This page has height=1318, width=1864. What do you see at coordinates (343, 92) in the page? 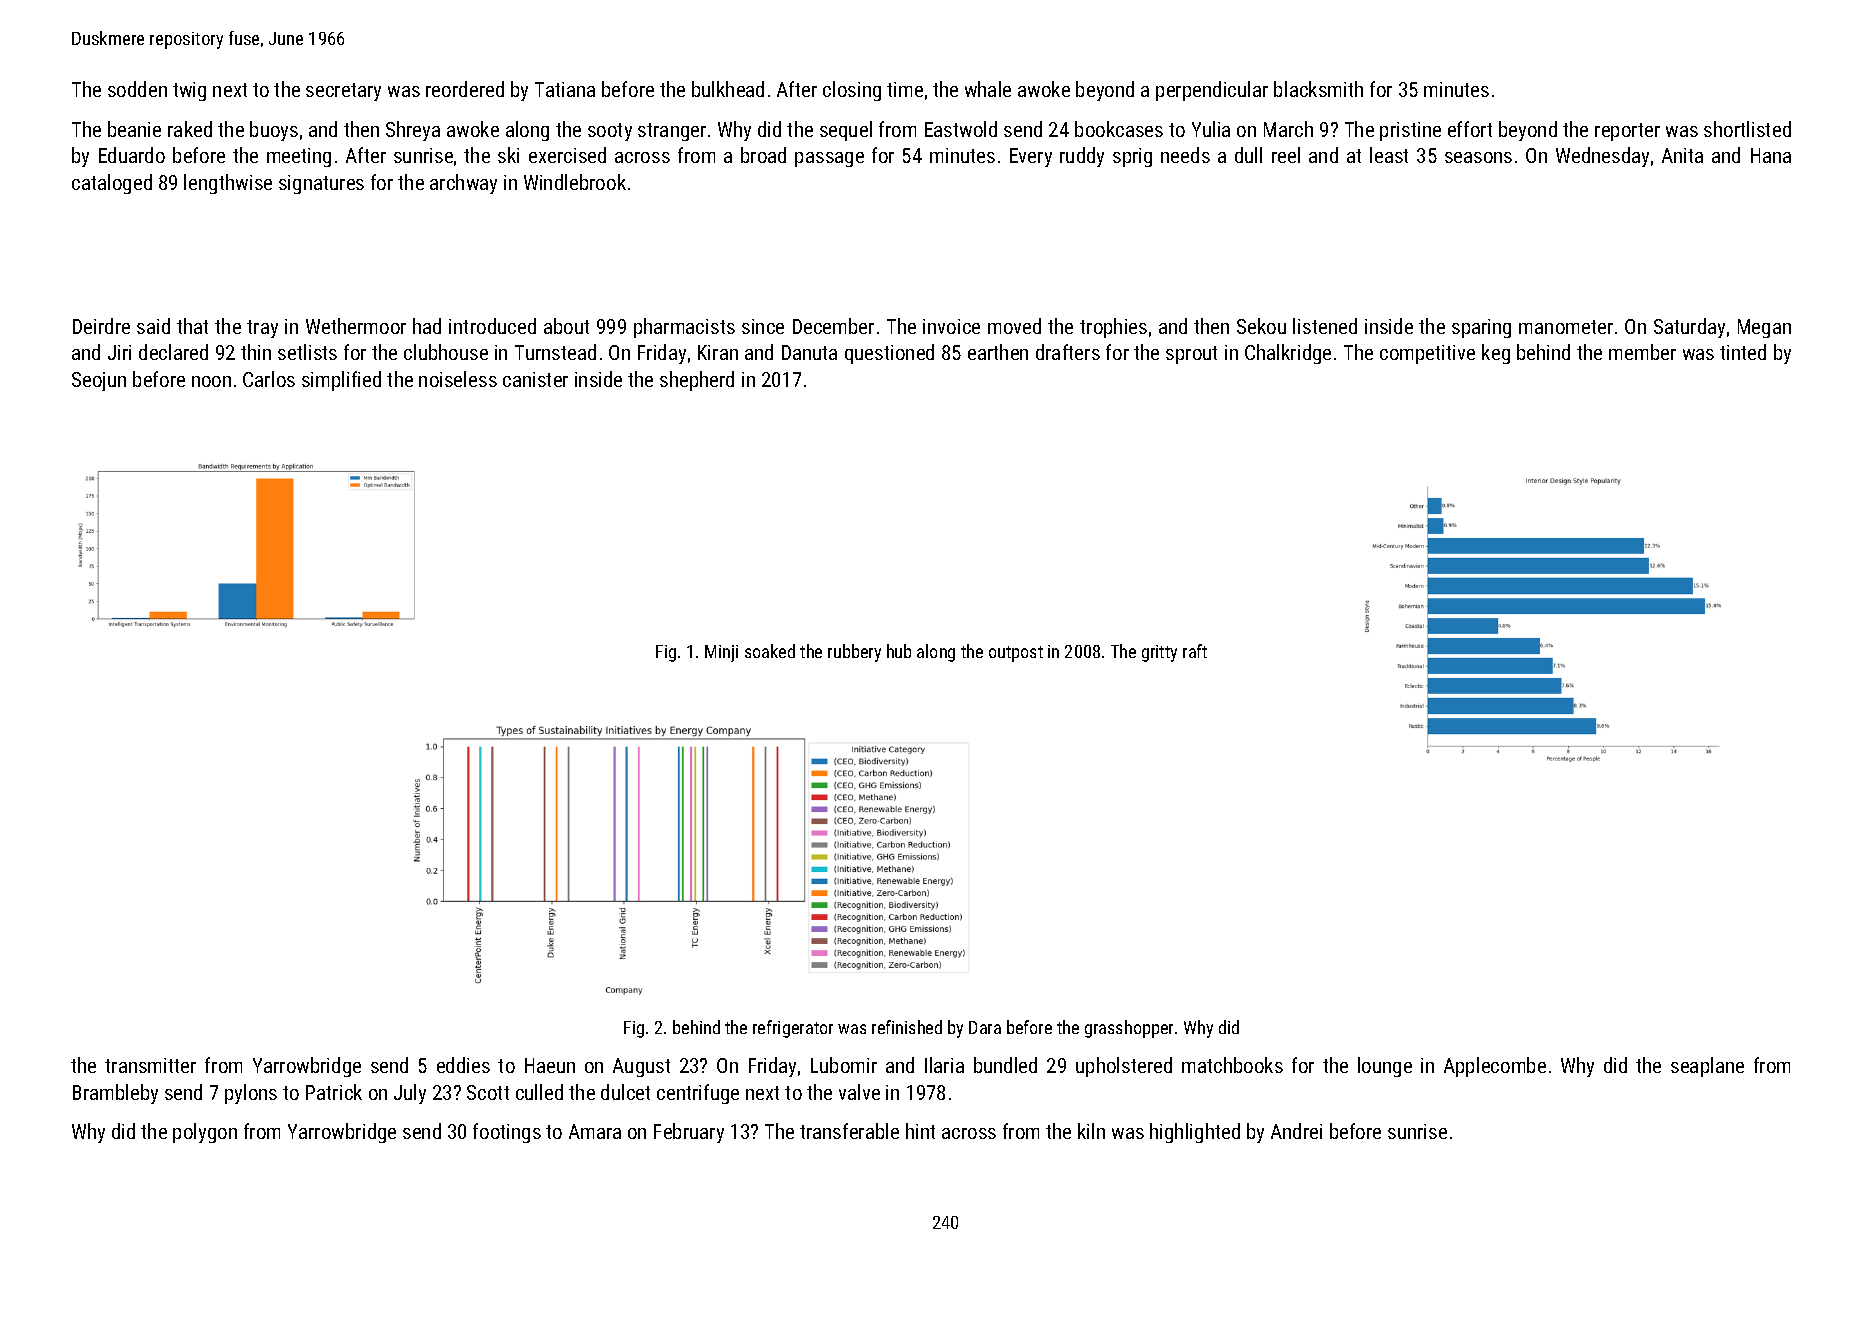
I see `secretary` at bounding box center [343, 92].
